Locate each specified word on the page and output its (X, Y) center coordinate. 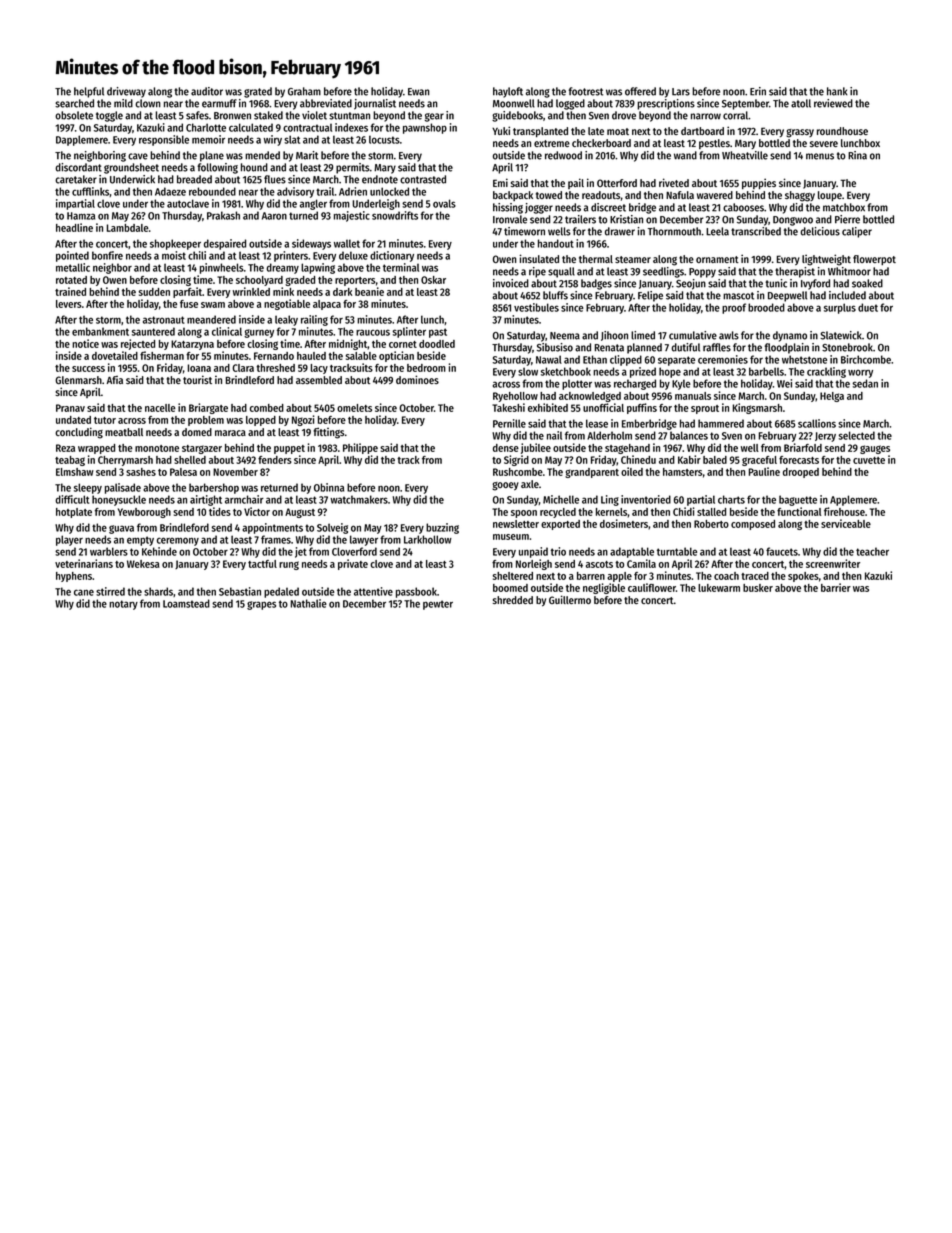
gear (434, 117)
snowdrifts (395, 215)
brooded (766, 307)
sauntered (153, 331)
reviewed (833, 103)
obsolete (74, 115)
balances (689, 435)
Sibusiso (555, 347)
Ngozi (303, 420)
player (69, 540)
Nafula (680, 195)
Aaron (274, 216)
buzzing (442, 528)
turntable (677, 551)
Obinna (329, 487)
